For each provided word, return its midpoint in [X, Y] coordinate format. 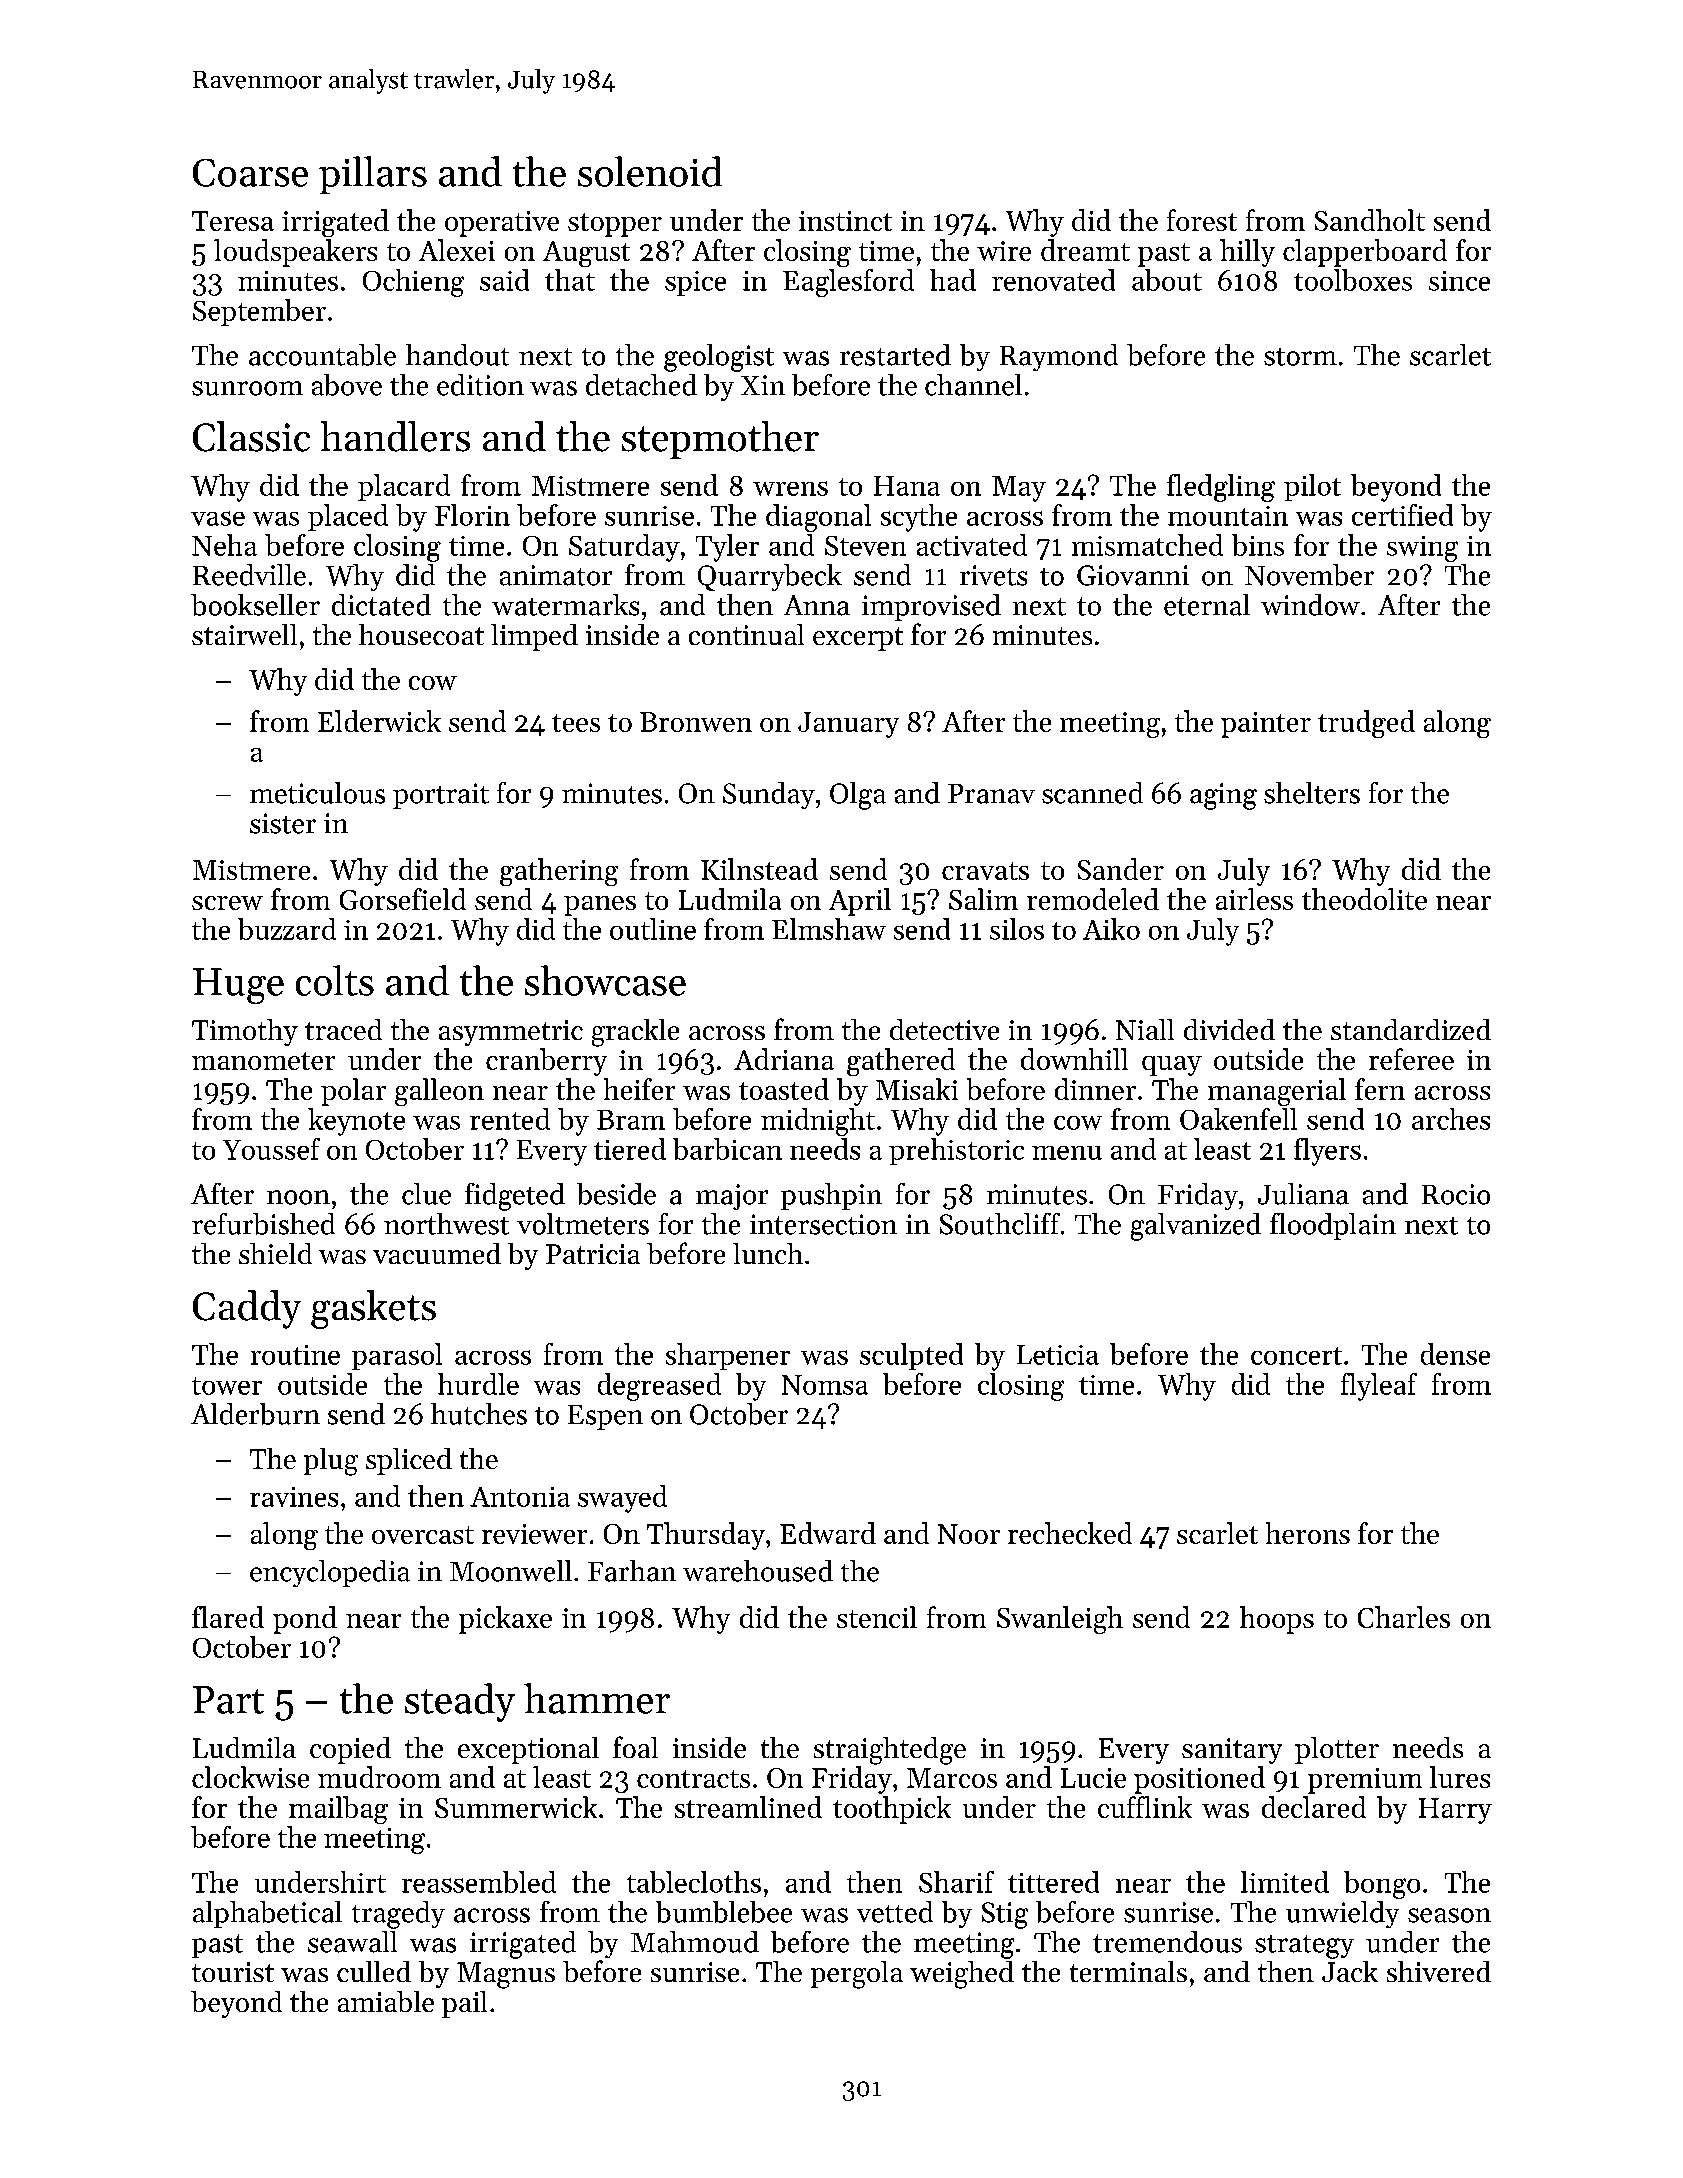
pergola [857, 1975]
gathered [901, 1062]
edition [480, 385]
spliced [409, 1461]
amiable [386, 2001]
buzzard [287, 929]
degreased [659, 1387]
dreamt [1085, 250]
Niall [1145, 1029]
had [953, 280]
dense [1455, 1354]
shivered [1439, 1971]
